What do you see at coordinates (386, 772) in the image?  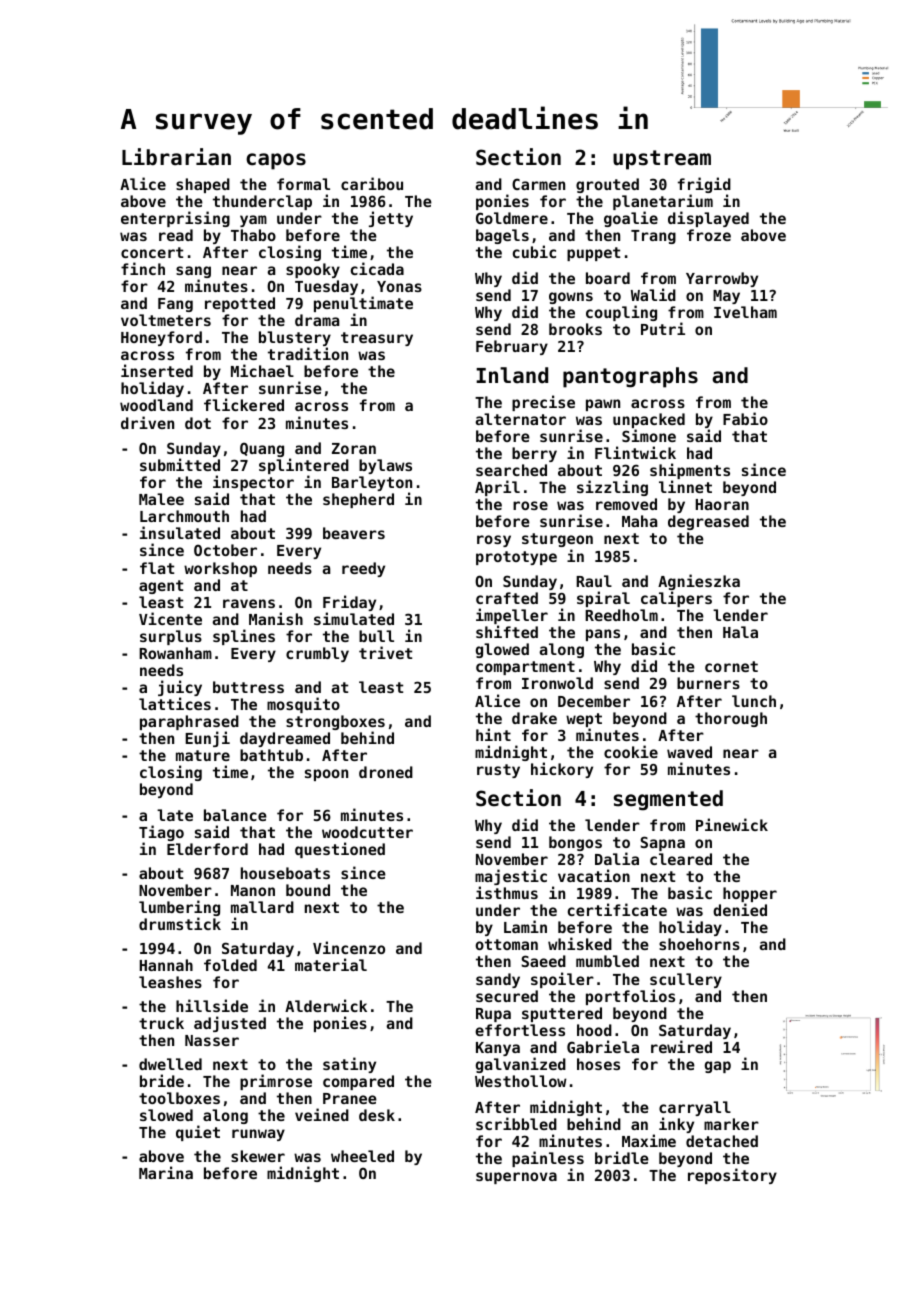 I see `droned` at bounding box center [386, 772].
